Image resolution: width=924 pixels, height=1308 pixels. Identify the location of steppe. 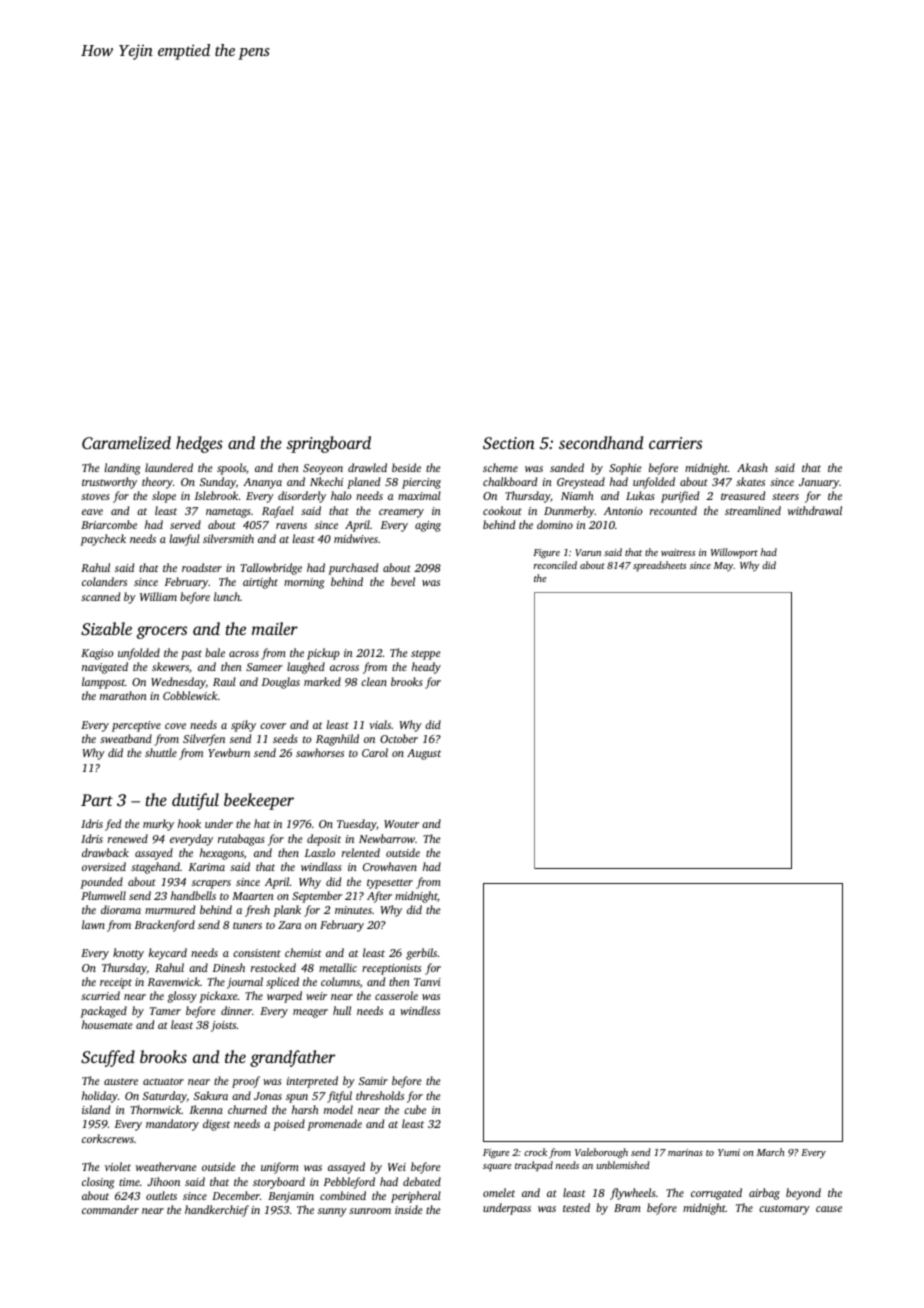
(426, 655).
